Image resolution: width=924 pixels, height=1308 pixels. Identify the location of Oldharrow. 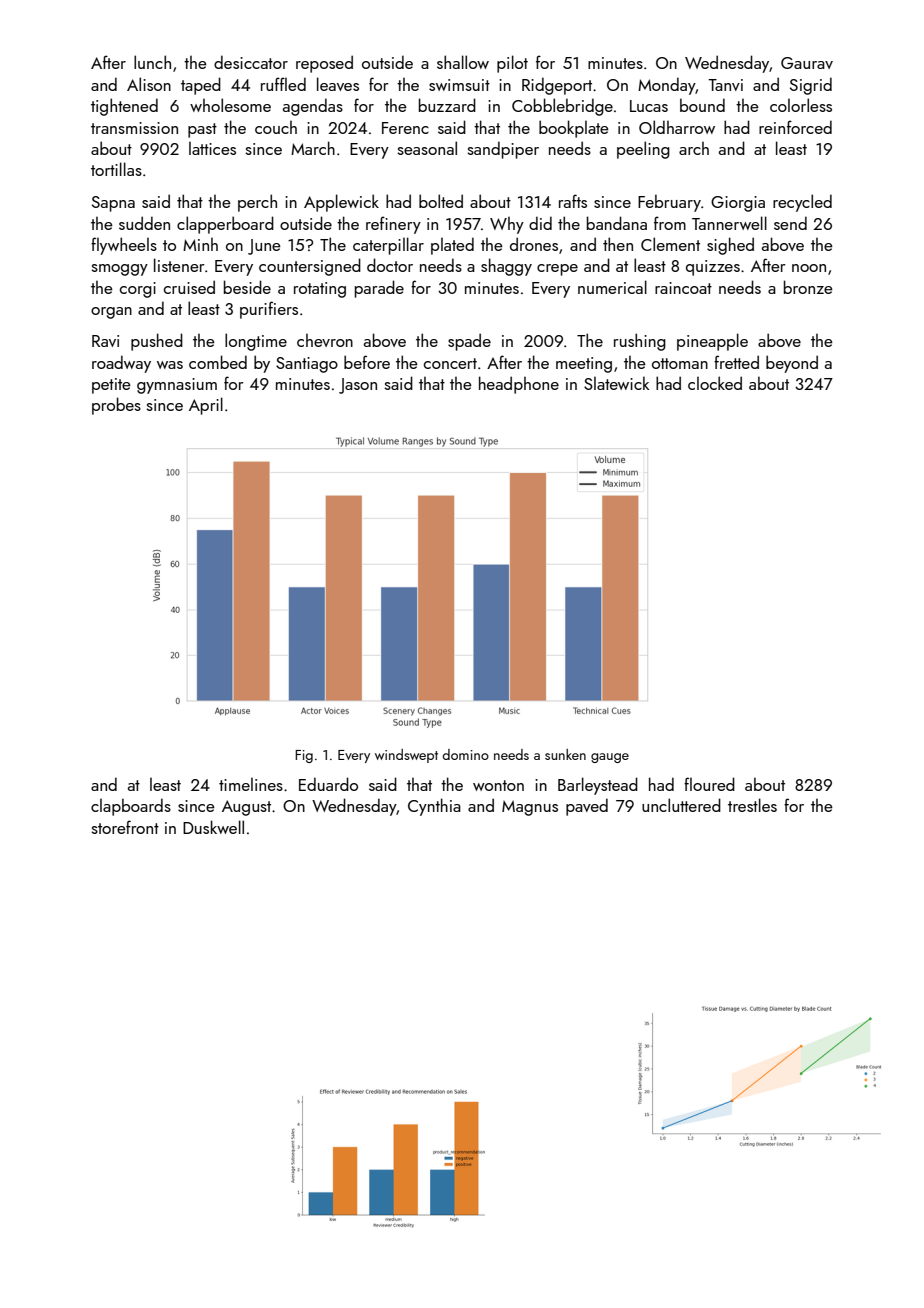
(677, 127).
